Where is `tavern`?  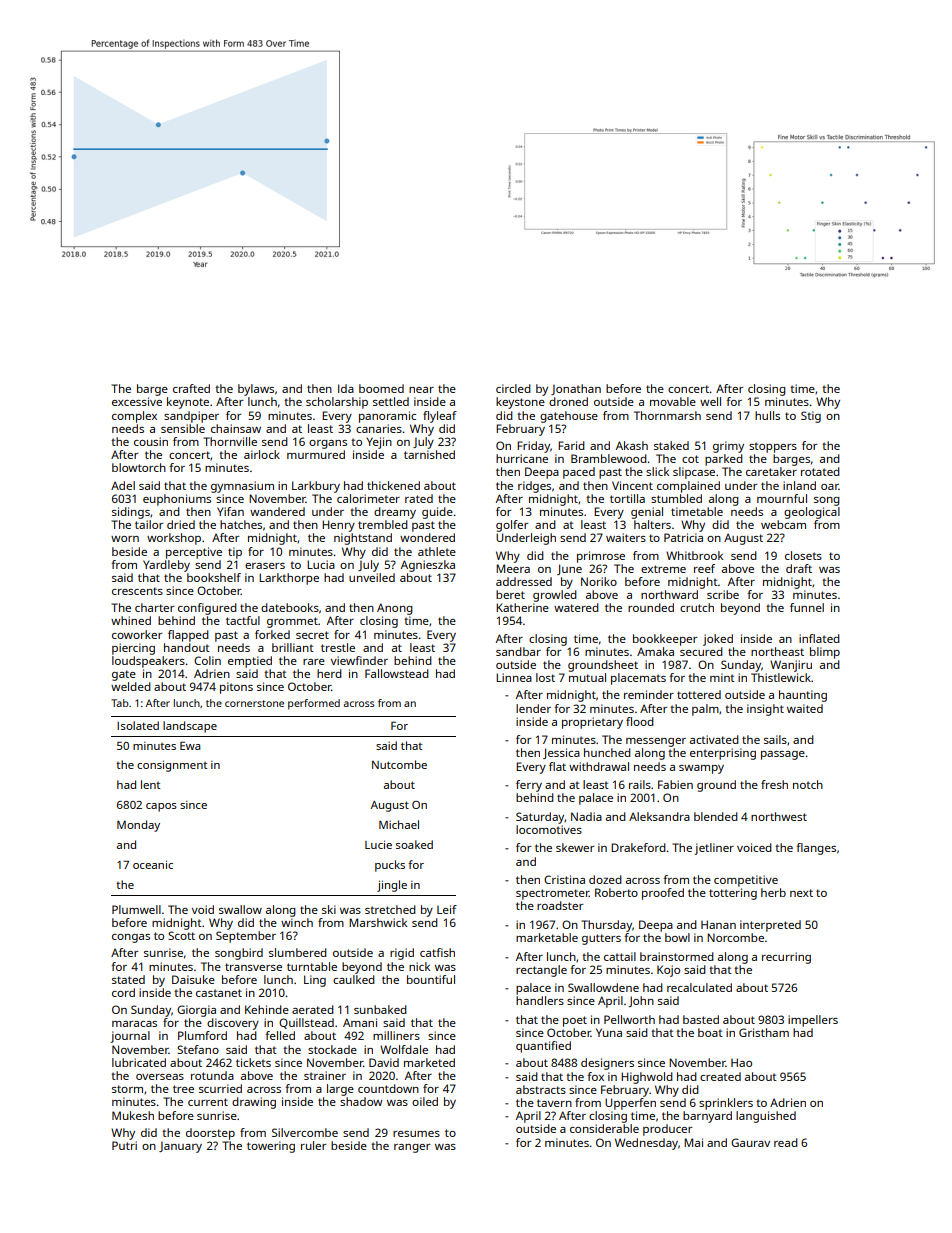
tavern is located at coordinates (554, 1103).
